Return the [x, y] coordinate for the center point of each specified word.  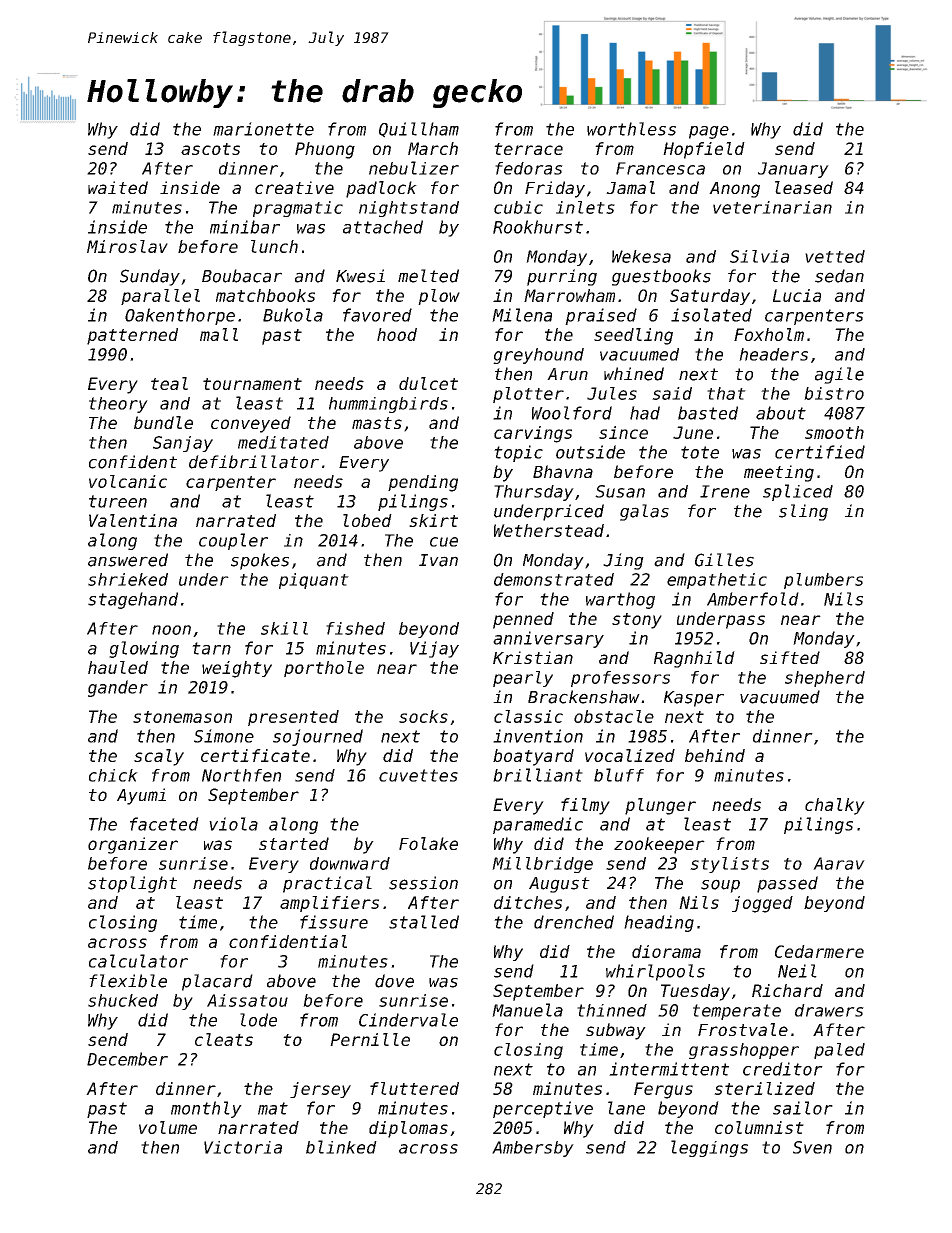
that [726, 393]
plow [439, 297]
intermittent [669, 1069]
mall [219, 334]
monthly [206, 1109]
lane [626, 1108]
